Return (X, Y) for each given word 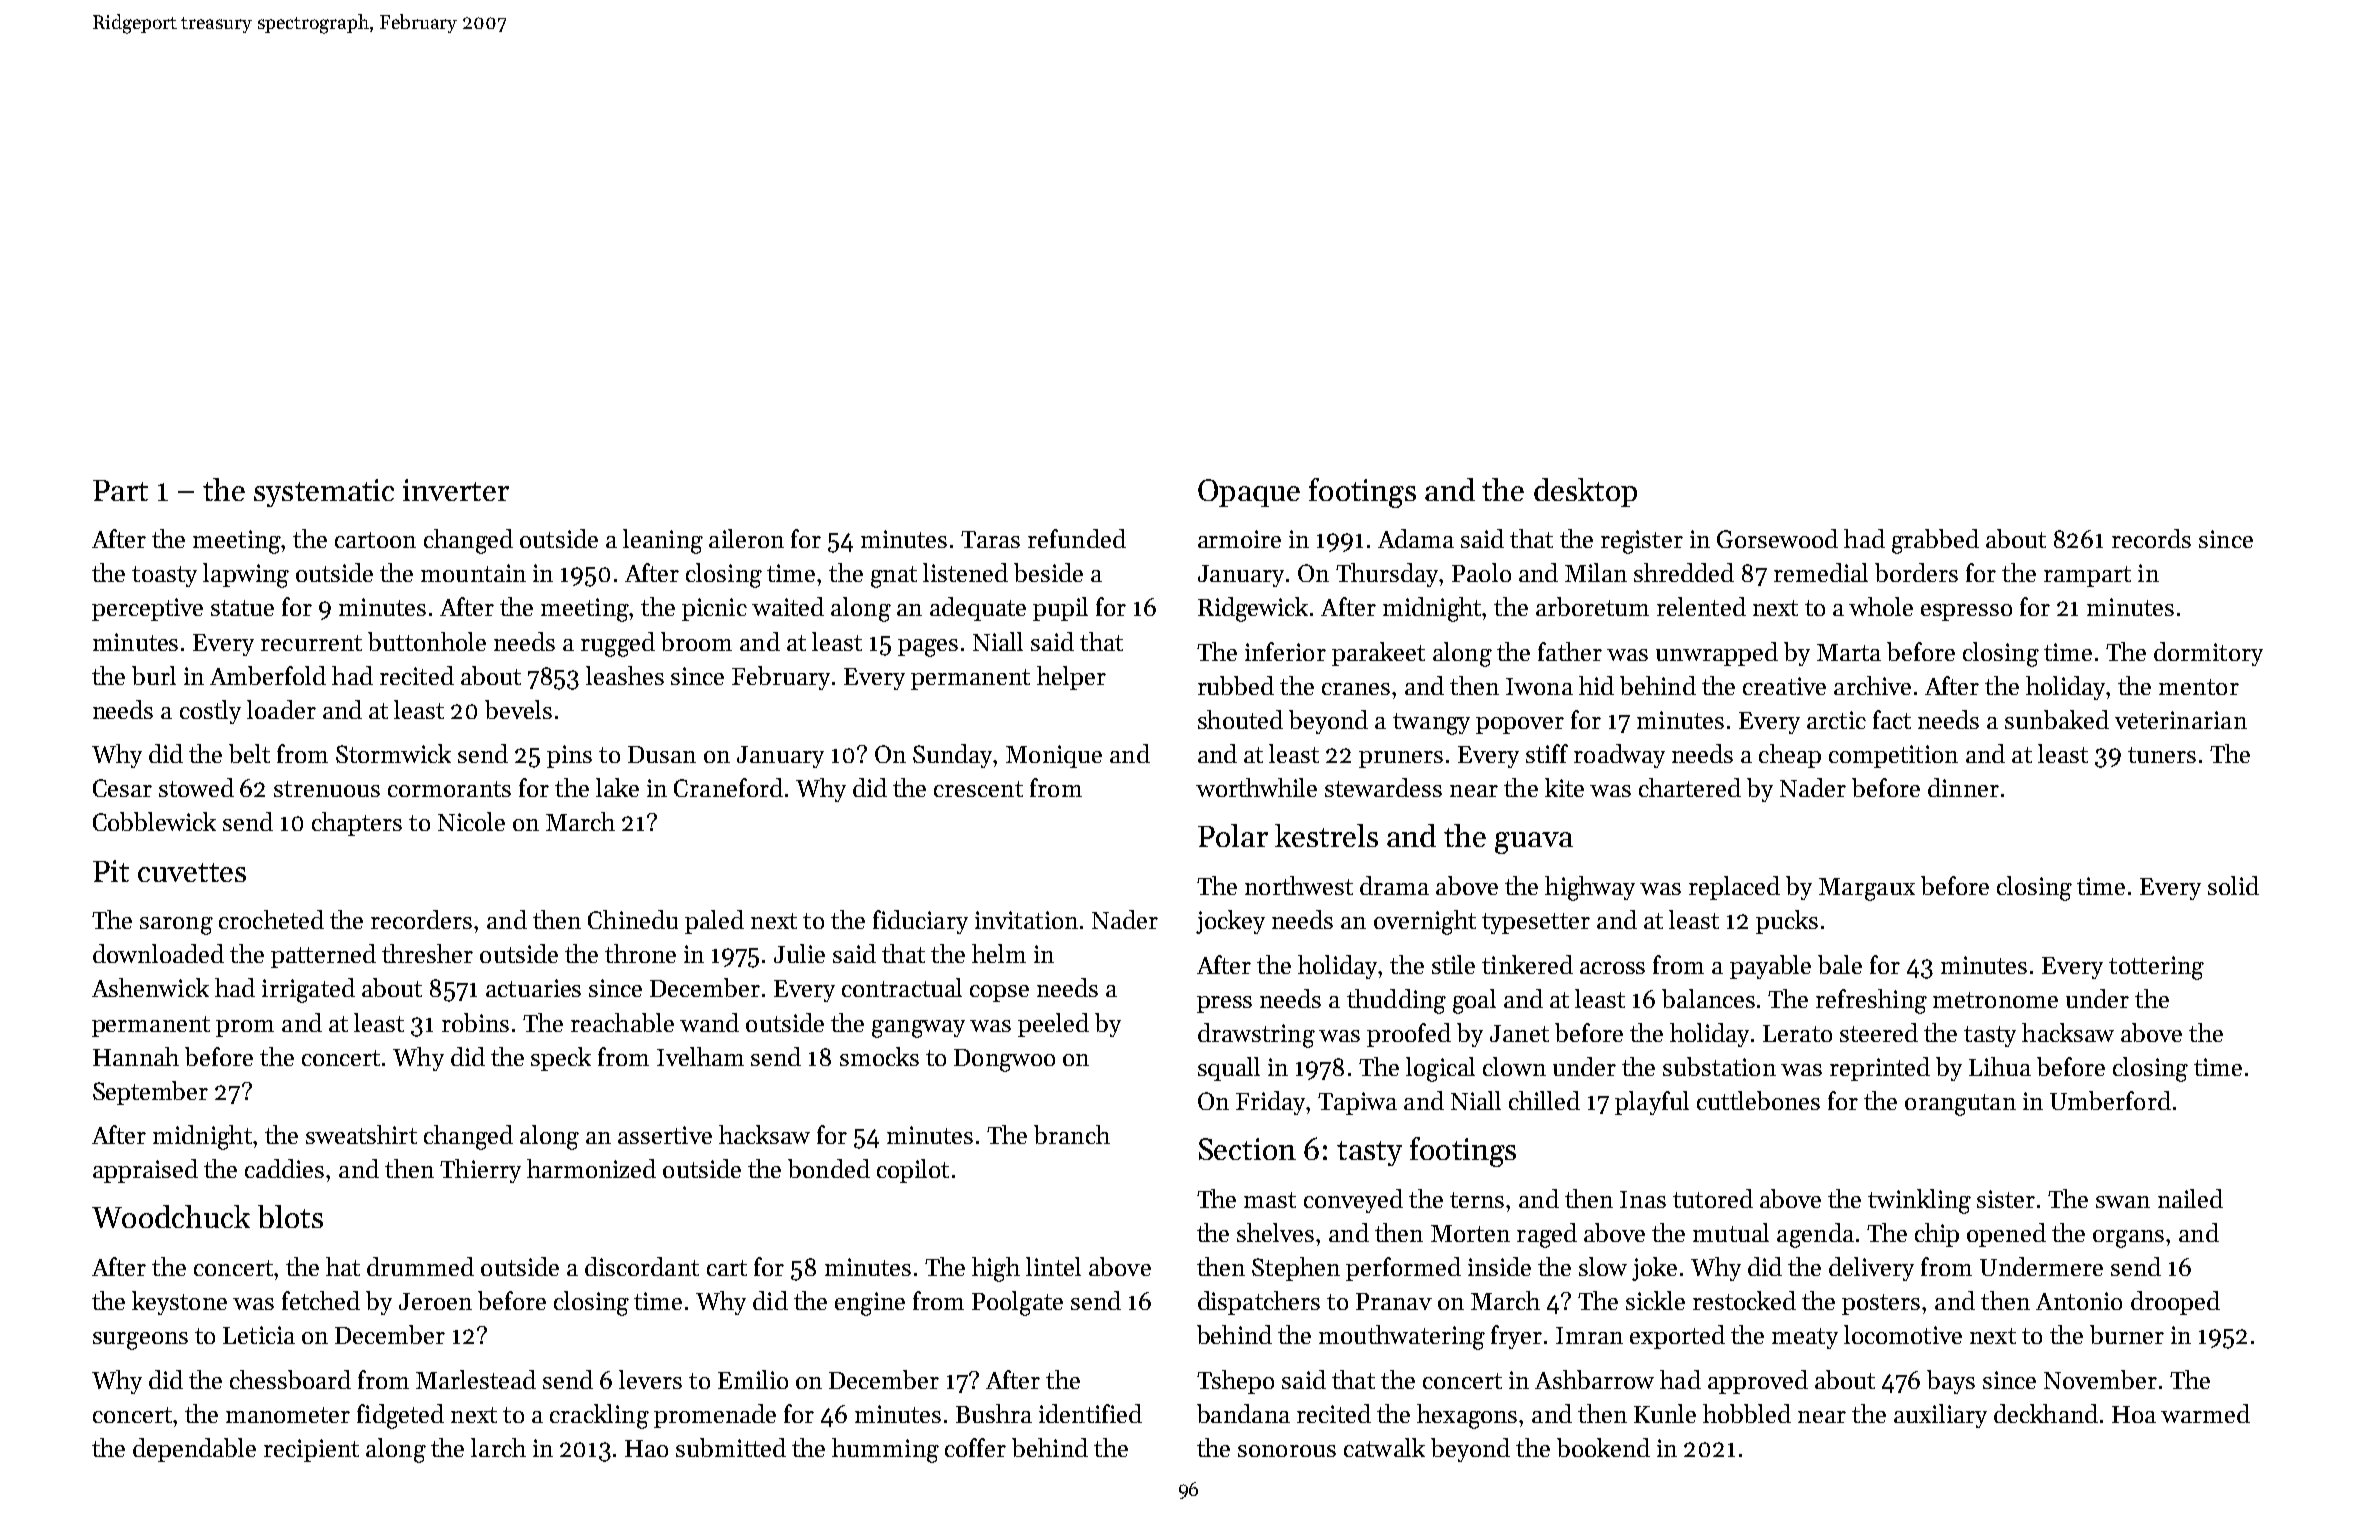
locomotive (1903, 1334)
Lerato (1797, 1033)
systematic (324, 493)
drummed (420, 1266)
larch (498, 1447)
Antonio (2079, 1301)
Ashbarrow (1594, 1379)
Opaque (1249, 493)
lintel (1053, 1266)
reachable (622, 1022)
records (2151, 538)
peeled (1053, 1025)
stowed (196, 787)
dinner (1963, 787)
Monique (1054, 756)
